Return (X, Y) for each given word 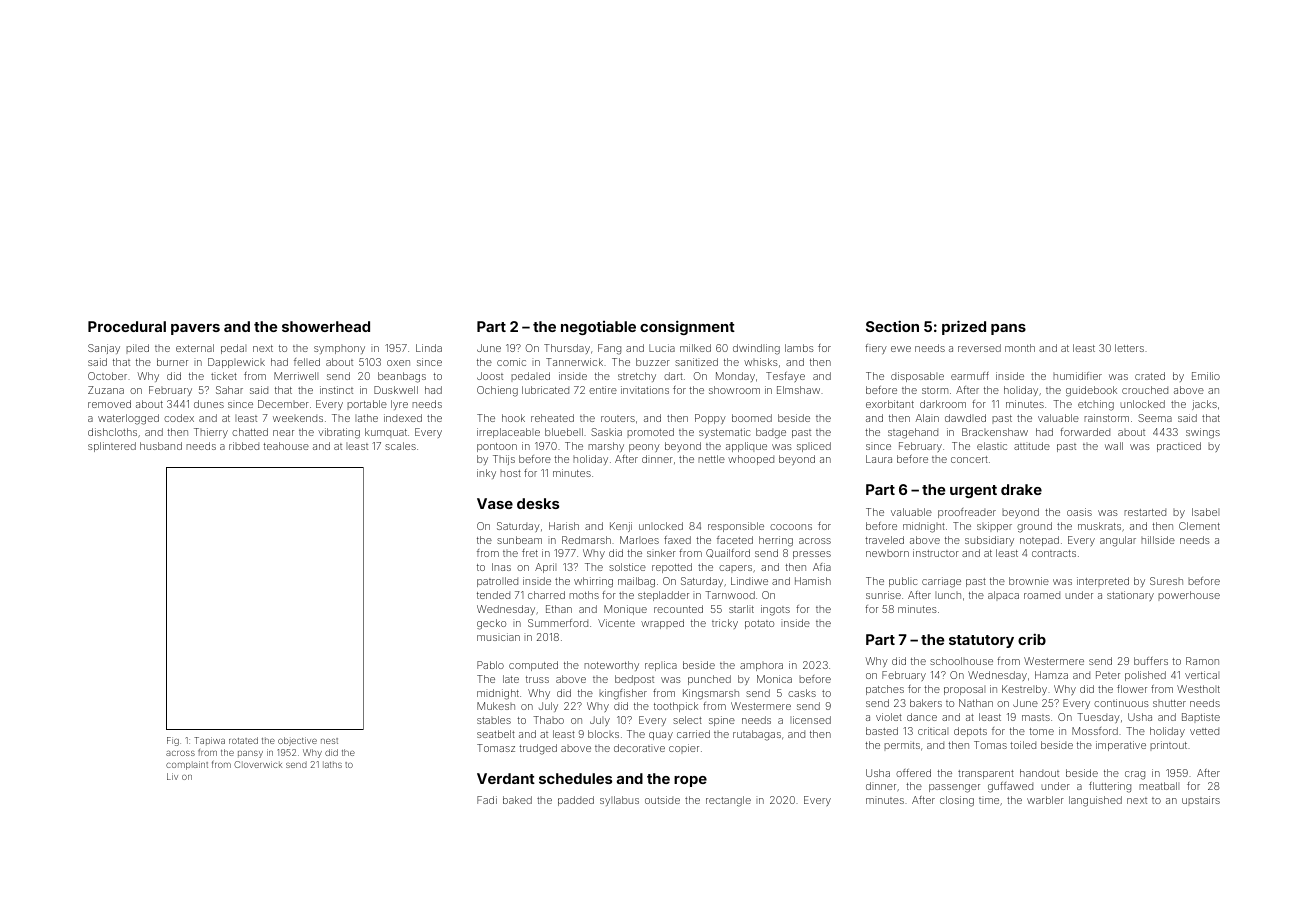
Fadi (487, 800)
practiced (1179, 447)
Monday (735, 377)
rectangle (728, 801)
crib (1032, 639)
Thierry (211, 433)
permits (902, 746)
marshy (606, 447)
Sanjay (104, 349)
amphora (761, 666)
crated (1150, 376)
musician (498, 637)
